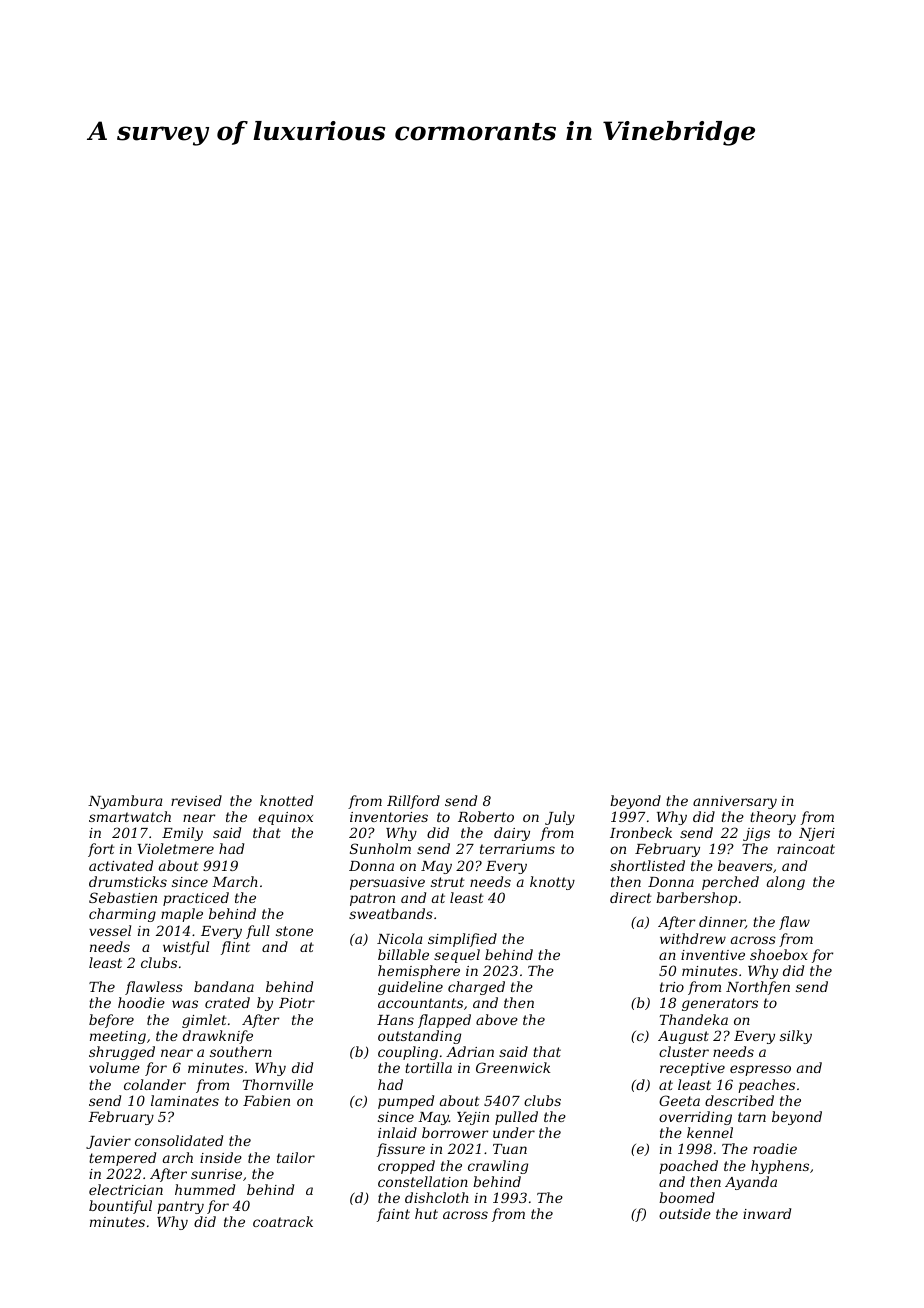 The image size is (924, 1308). Describe the element at coordinates (114, 1067) in the image. I see `volume` at that location.
